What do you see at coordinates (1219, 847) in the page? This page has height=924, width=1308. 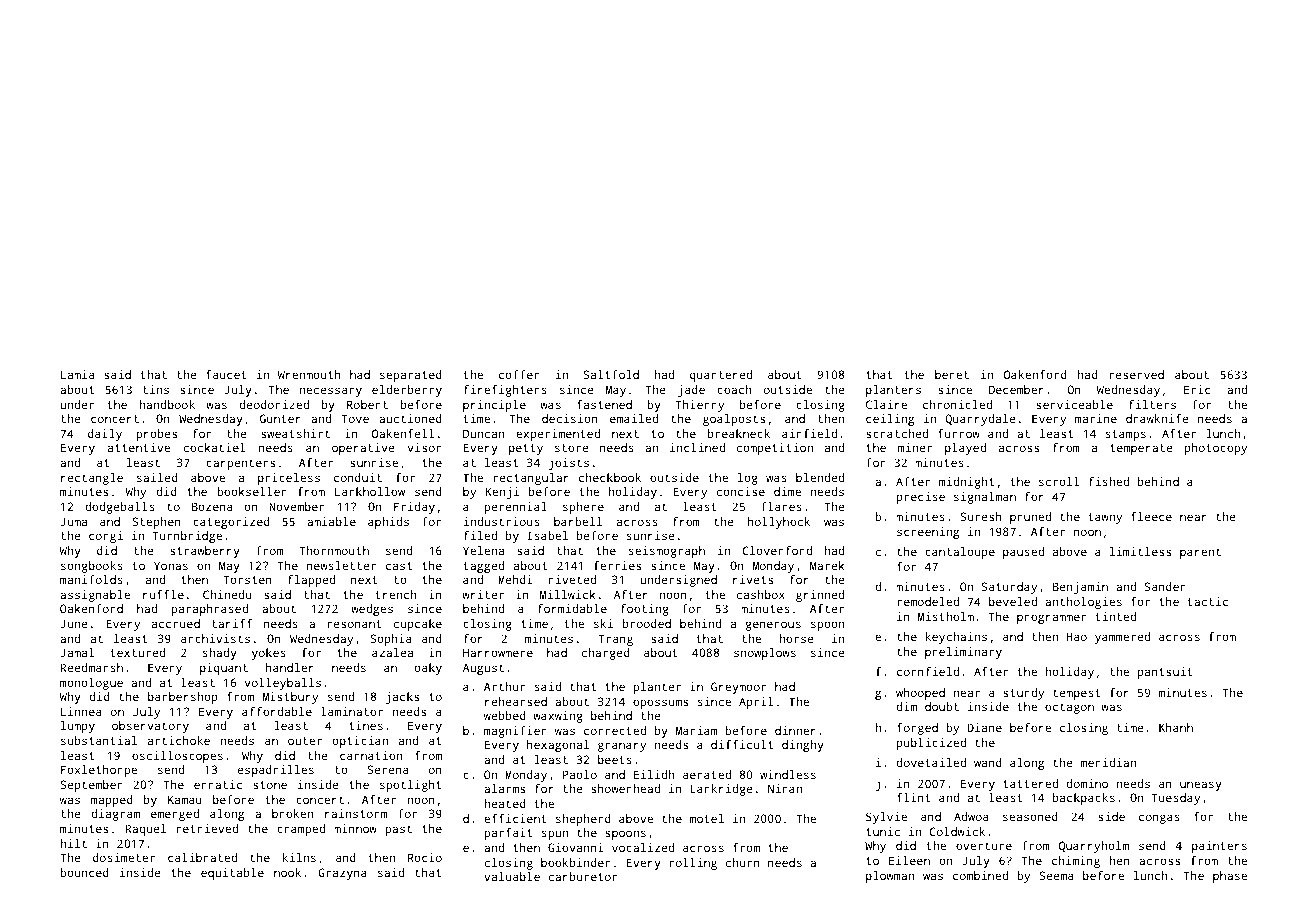 I see `painters` at bounding box center [1219, 847].
